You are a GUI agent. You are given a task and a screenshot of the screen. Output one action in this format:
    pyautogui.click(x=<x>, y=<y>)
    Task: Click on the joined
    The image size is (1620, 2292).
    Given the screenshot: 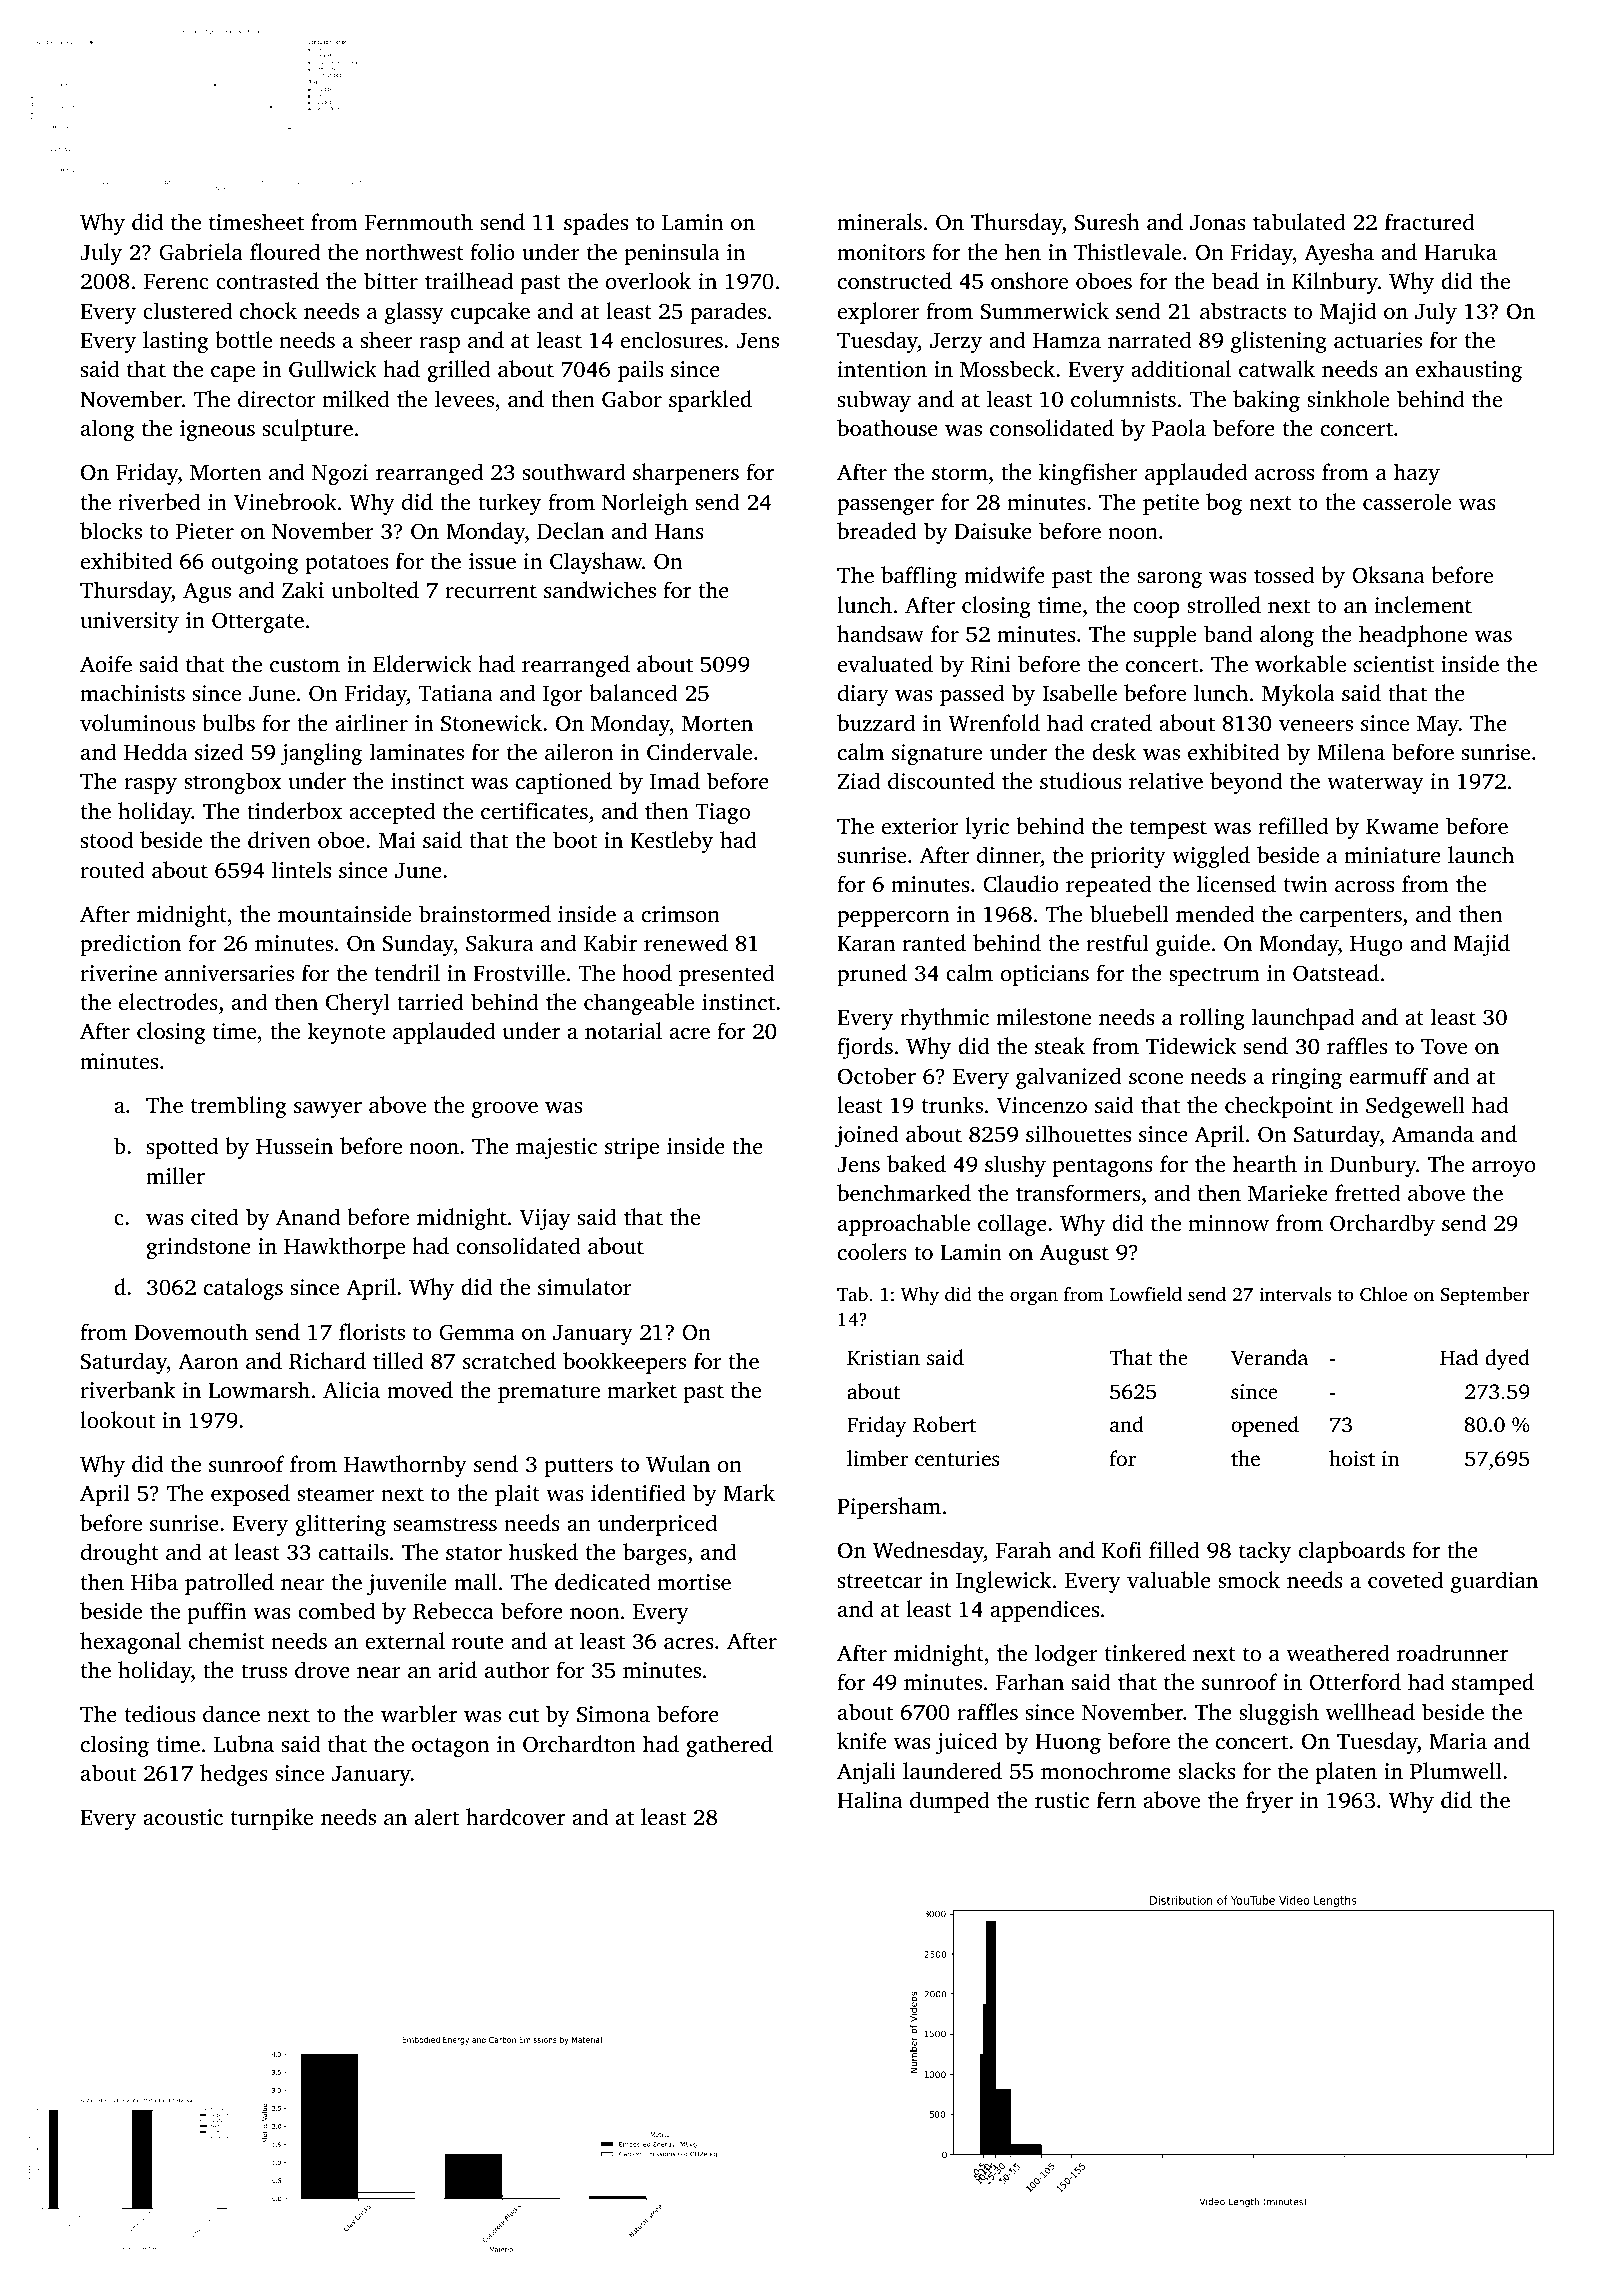 What is the action you would take?
    pyautogui.click(x=867, y=1136)
